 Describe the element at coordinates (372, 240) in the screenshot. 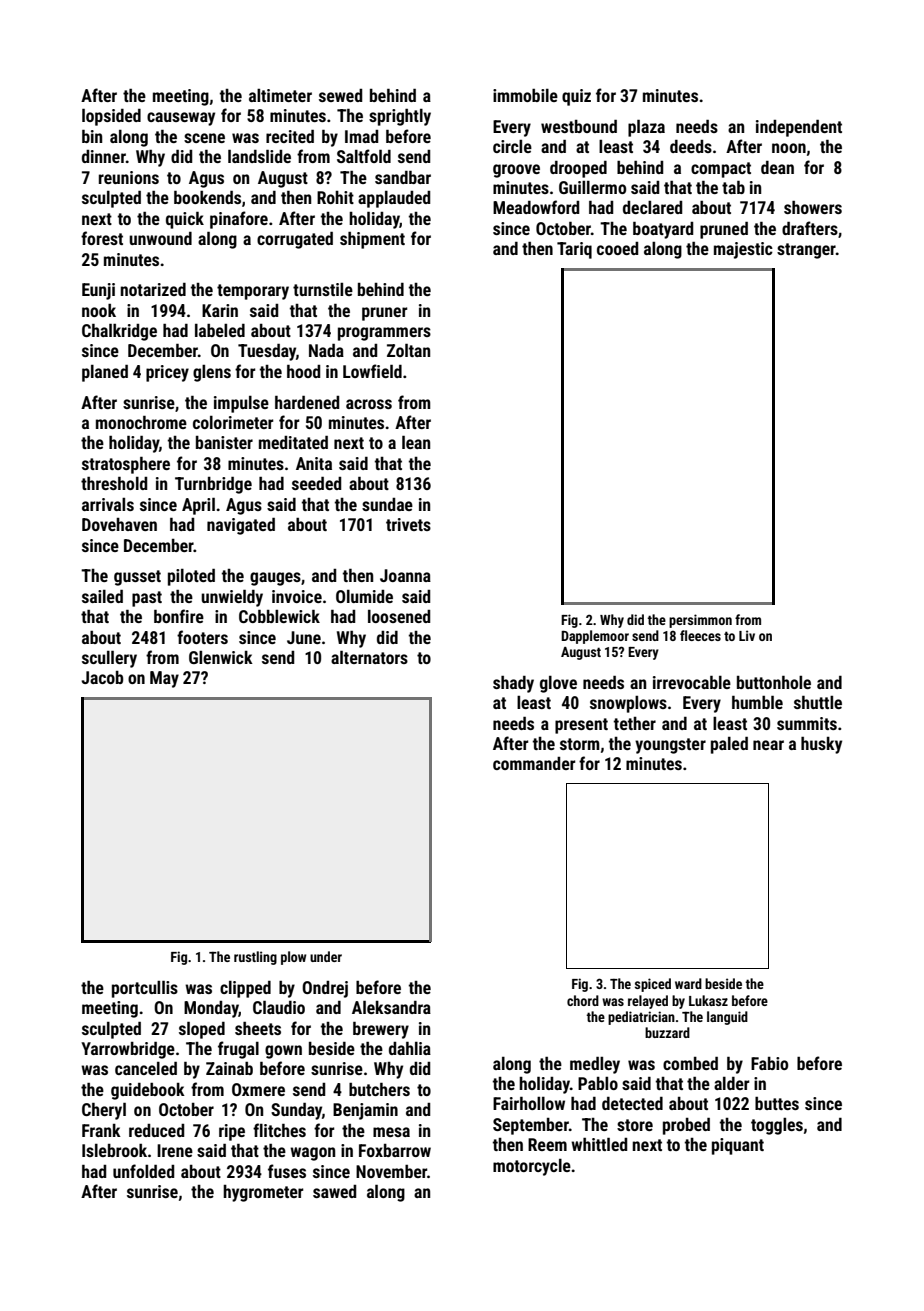

I see `shipment` at that location.
